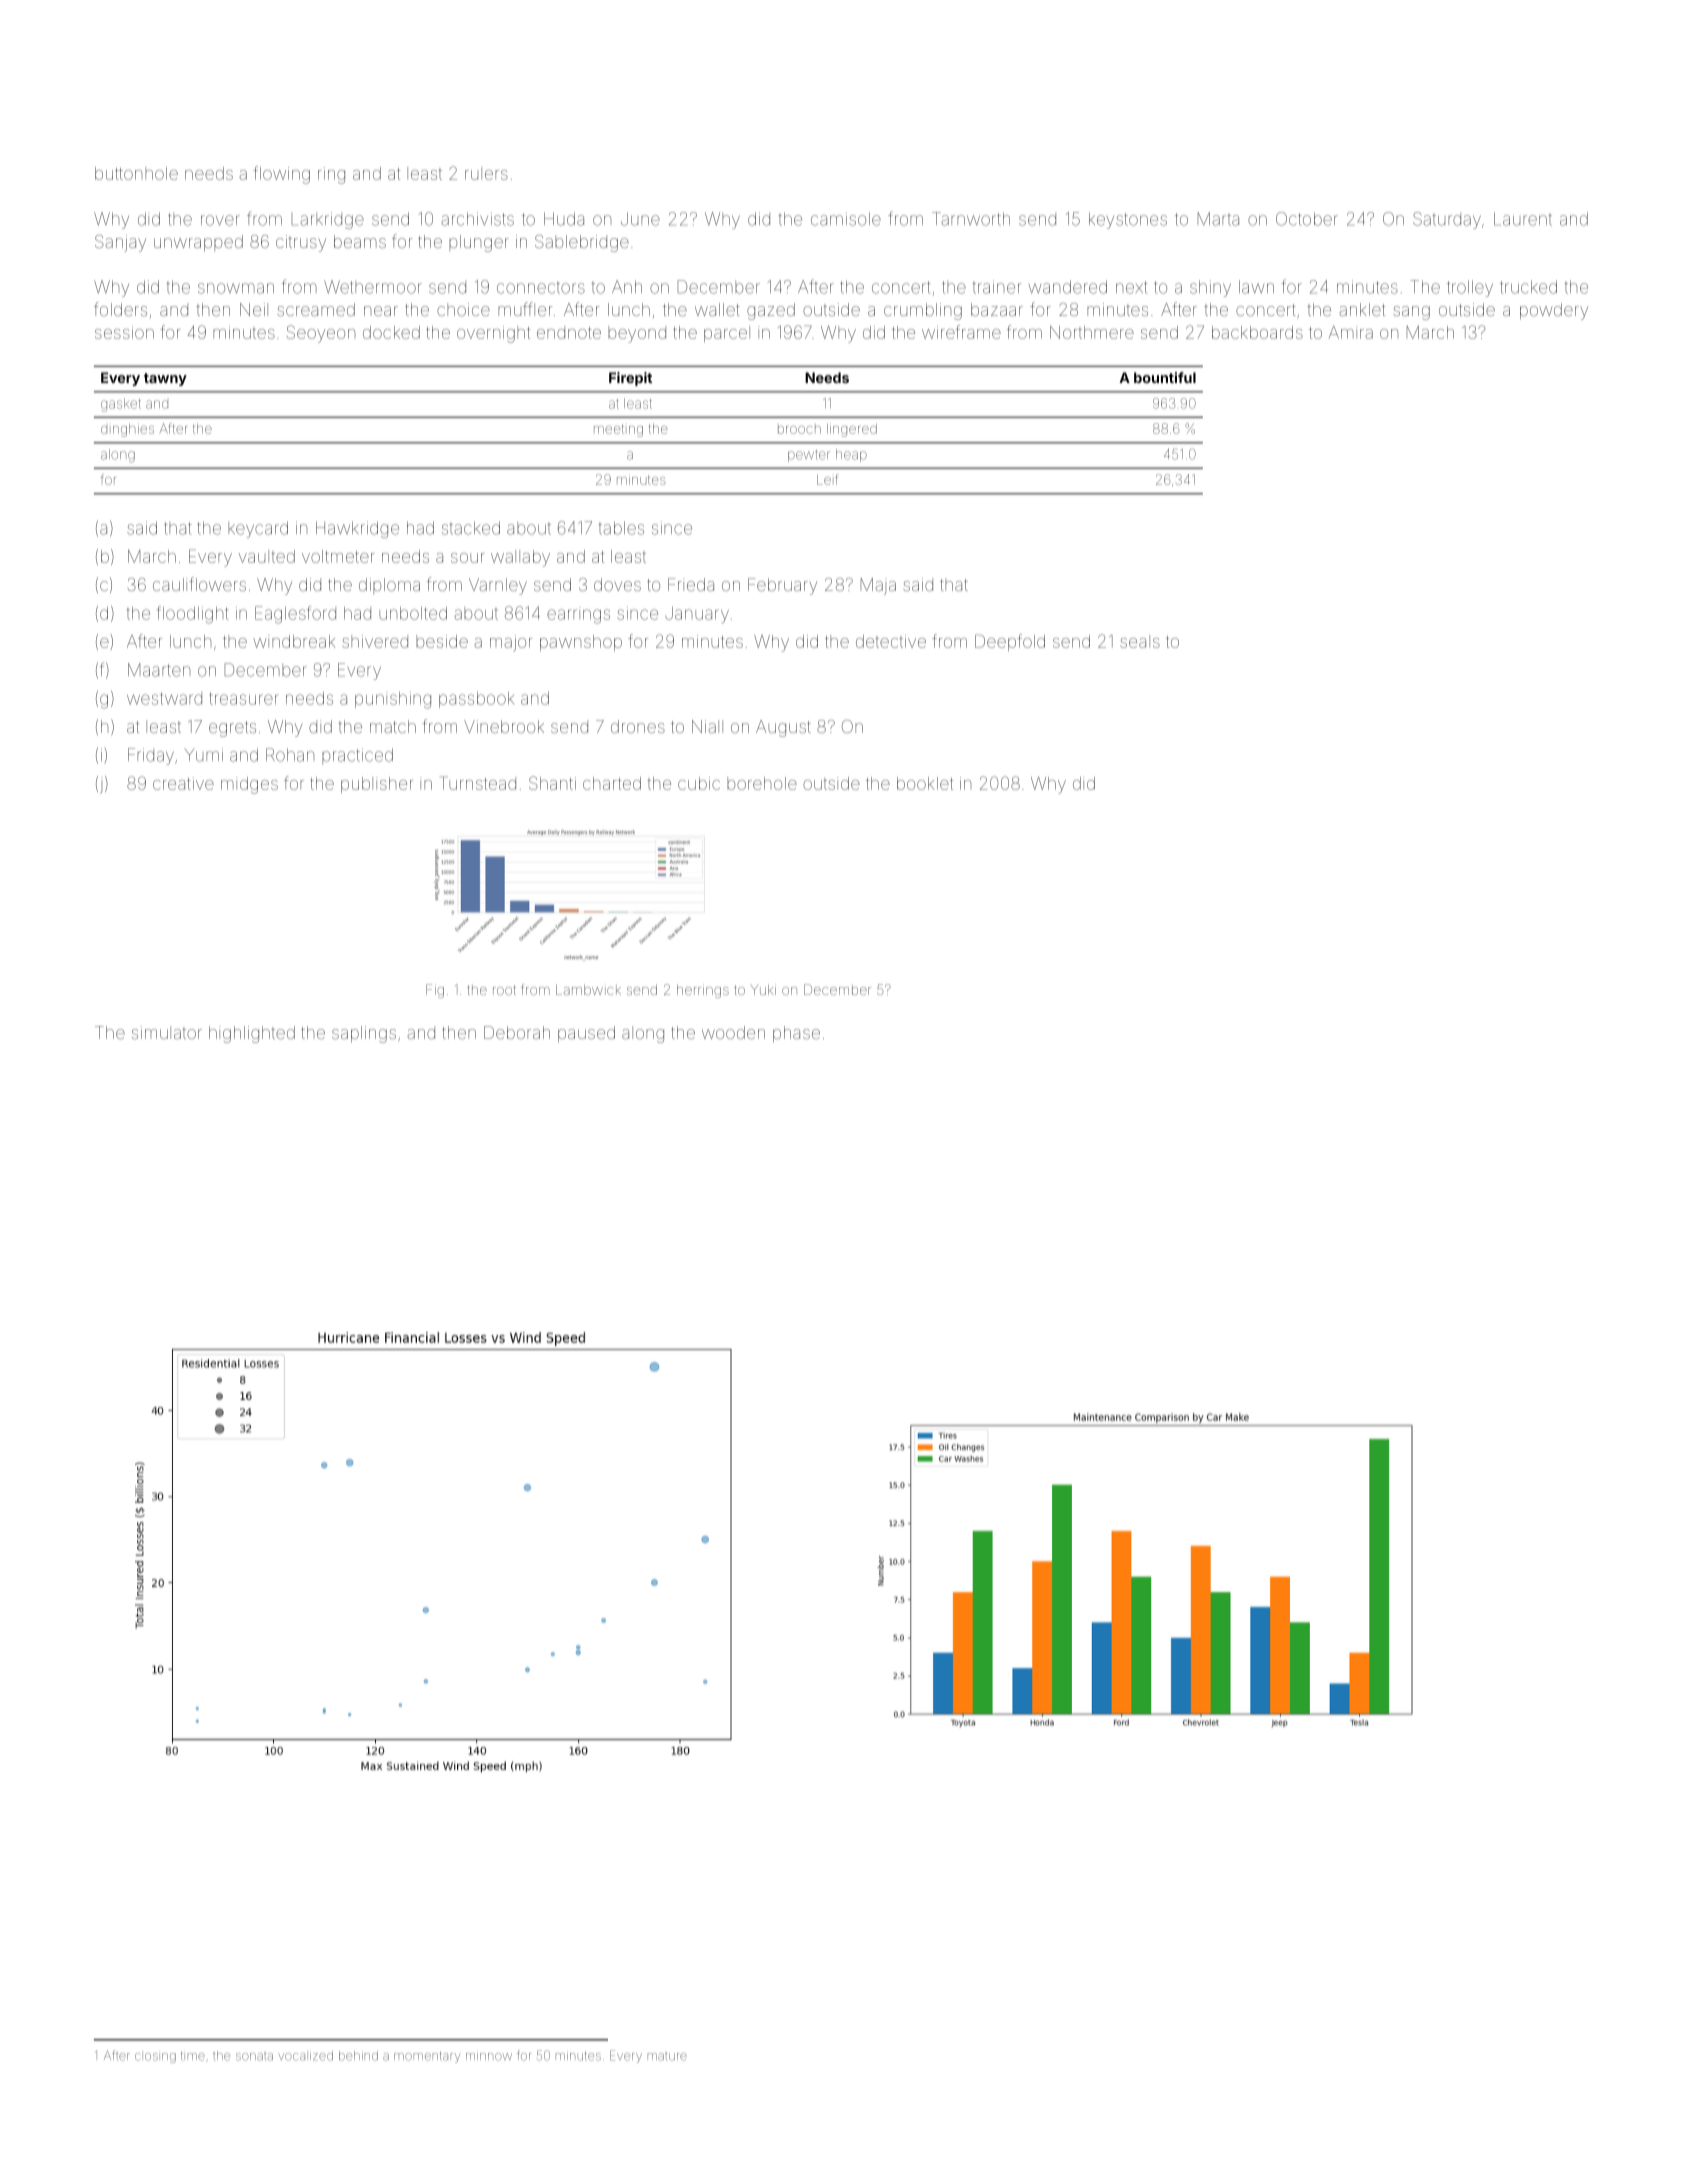  I want to click on highlighted, so click(252, 1034).
